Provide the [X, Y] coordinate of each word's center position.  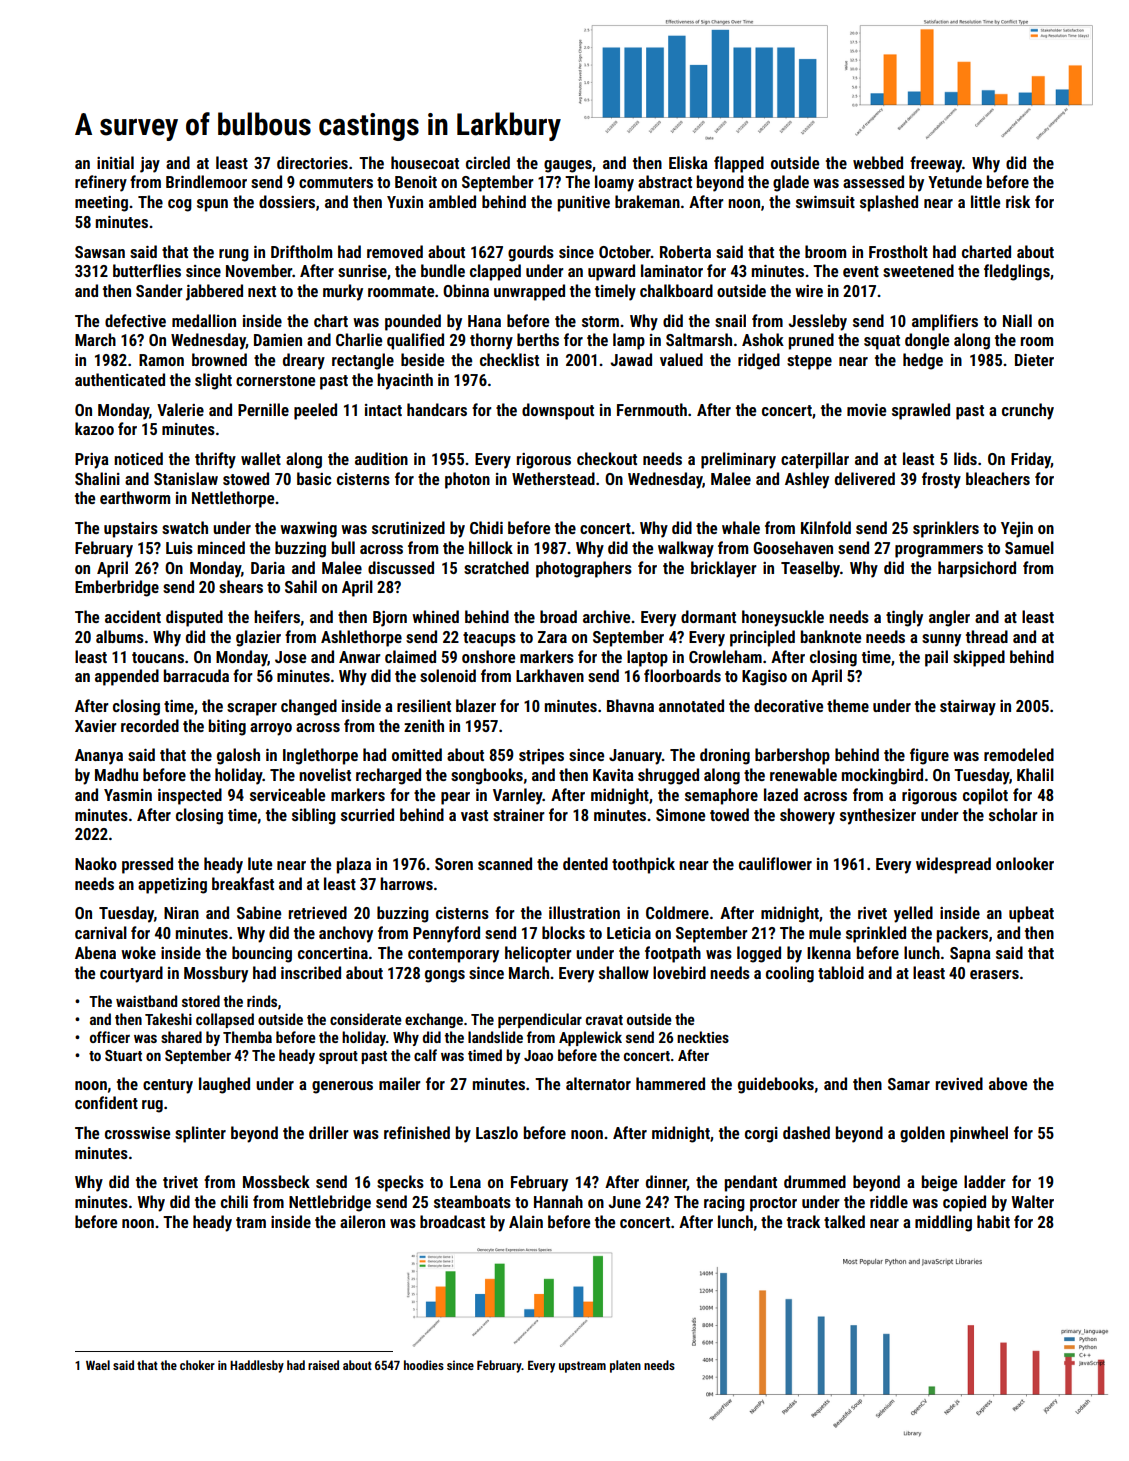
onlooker [1025, 863]
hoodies [424, 1365]
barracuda [196, 675]
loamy [614, 183]
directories [312, 162]
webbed [878, 162]
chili [234, 1201]
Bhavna [630, 705]
